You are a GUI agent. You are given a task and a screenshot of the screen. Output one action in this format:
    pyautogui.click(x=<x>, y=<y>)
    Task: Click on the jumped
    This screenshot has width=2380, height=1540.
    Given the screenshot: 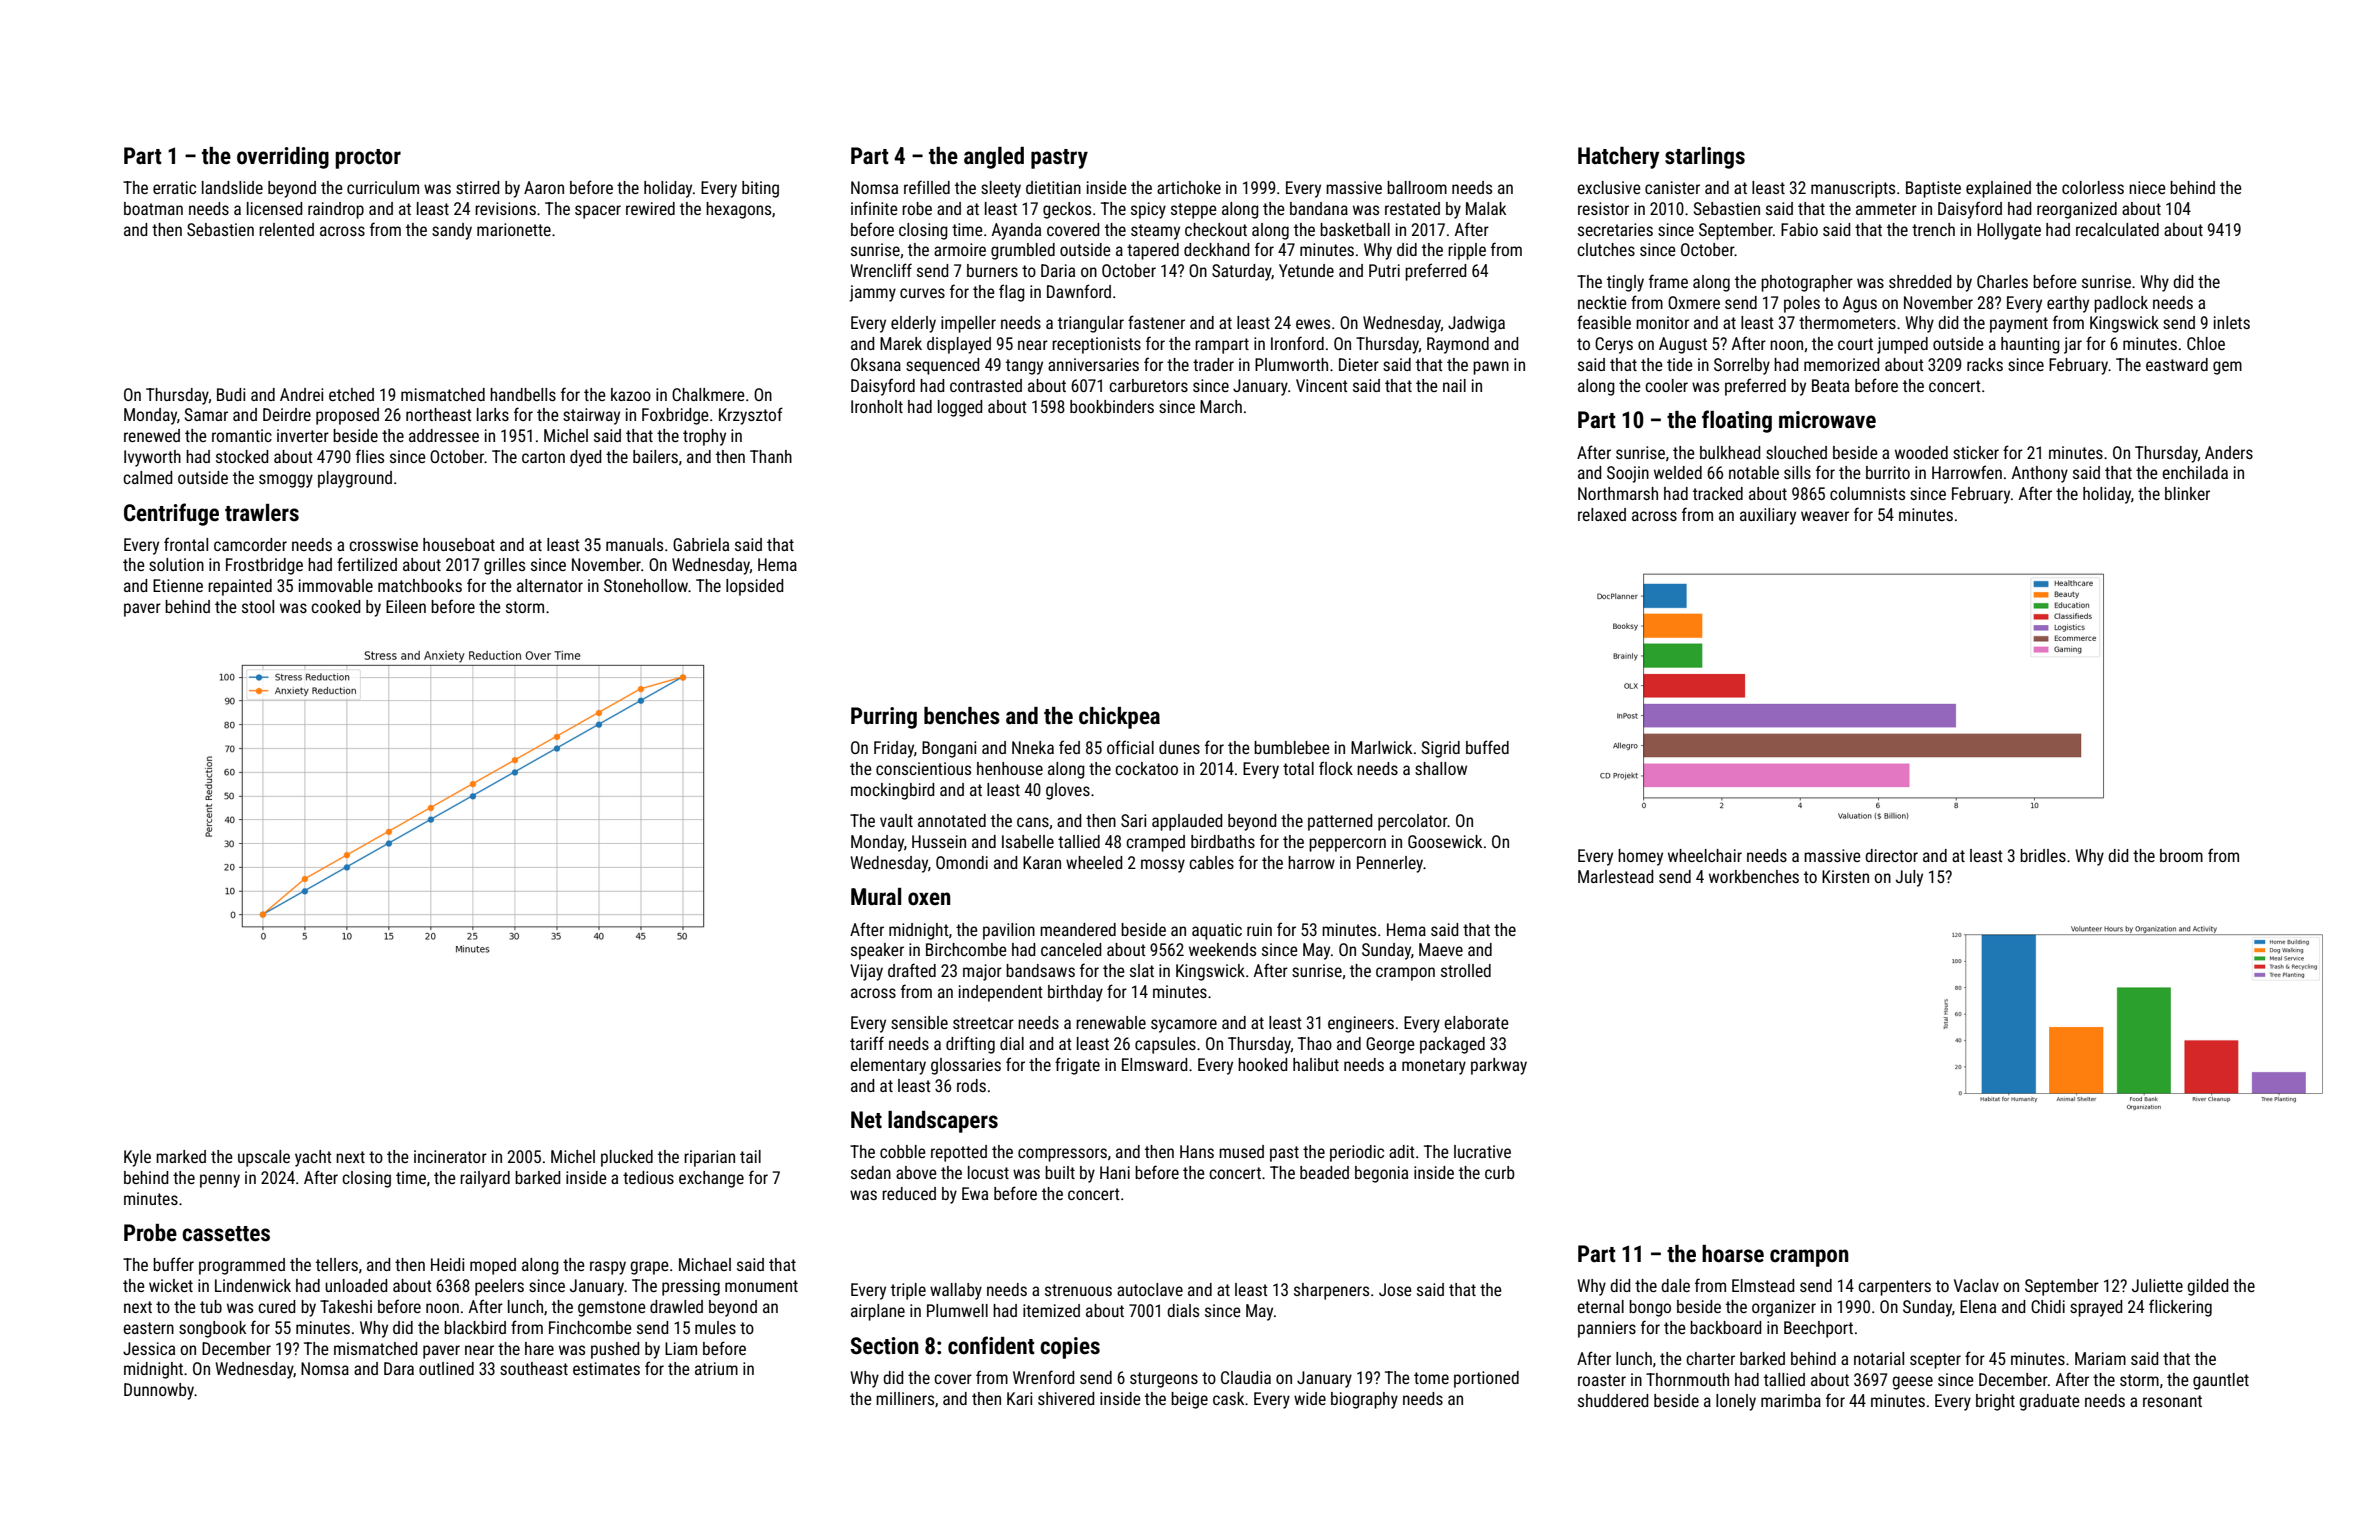 What is the action you would take?
    pyautogui.click(x=1902, y=345)
